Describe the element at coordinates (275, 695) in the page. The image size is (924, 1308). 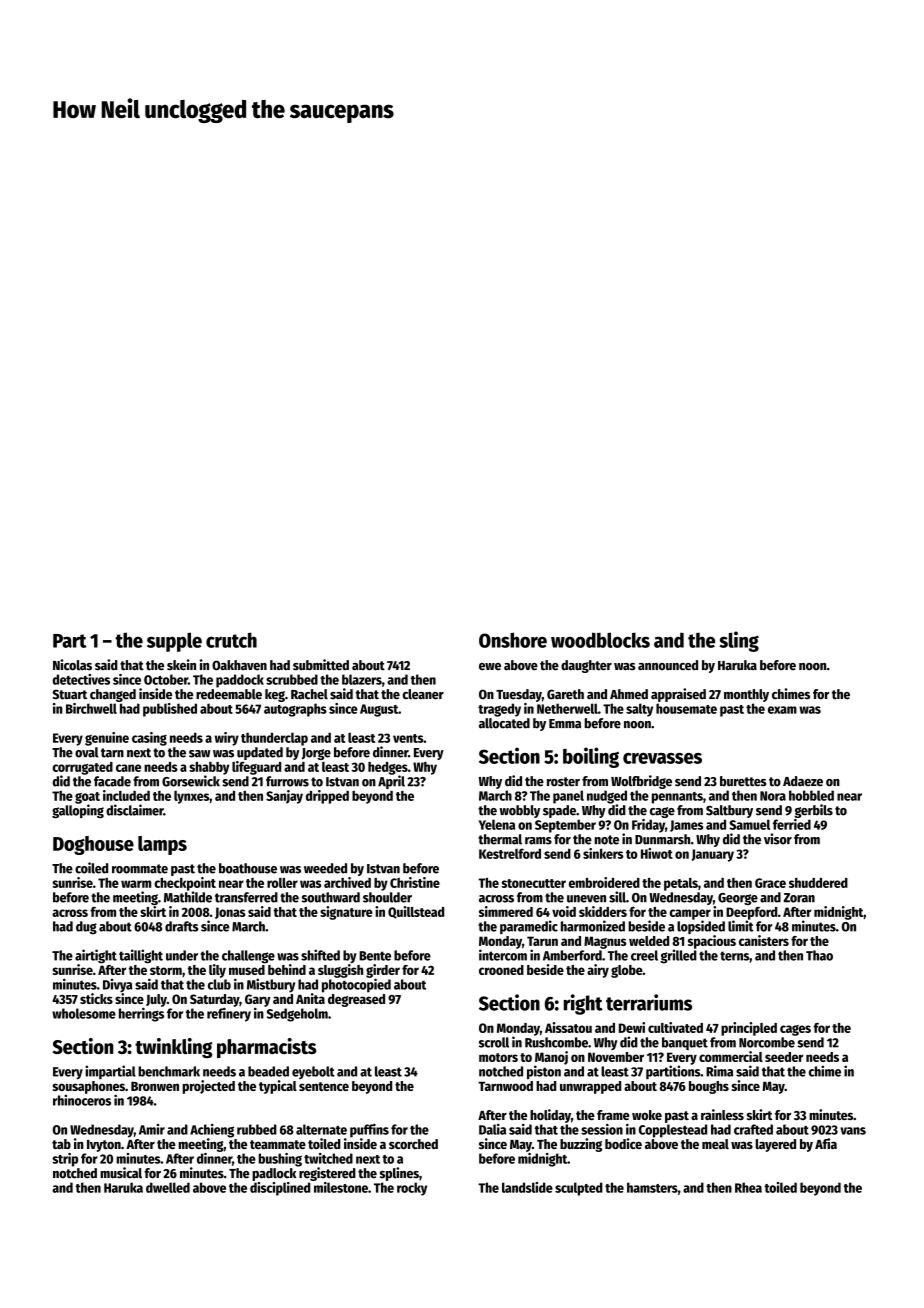
I see `keg` at that location.
